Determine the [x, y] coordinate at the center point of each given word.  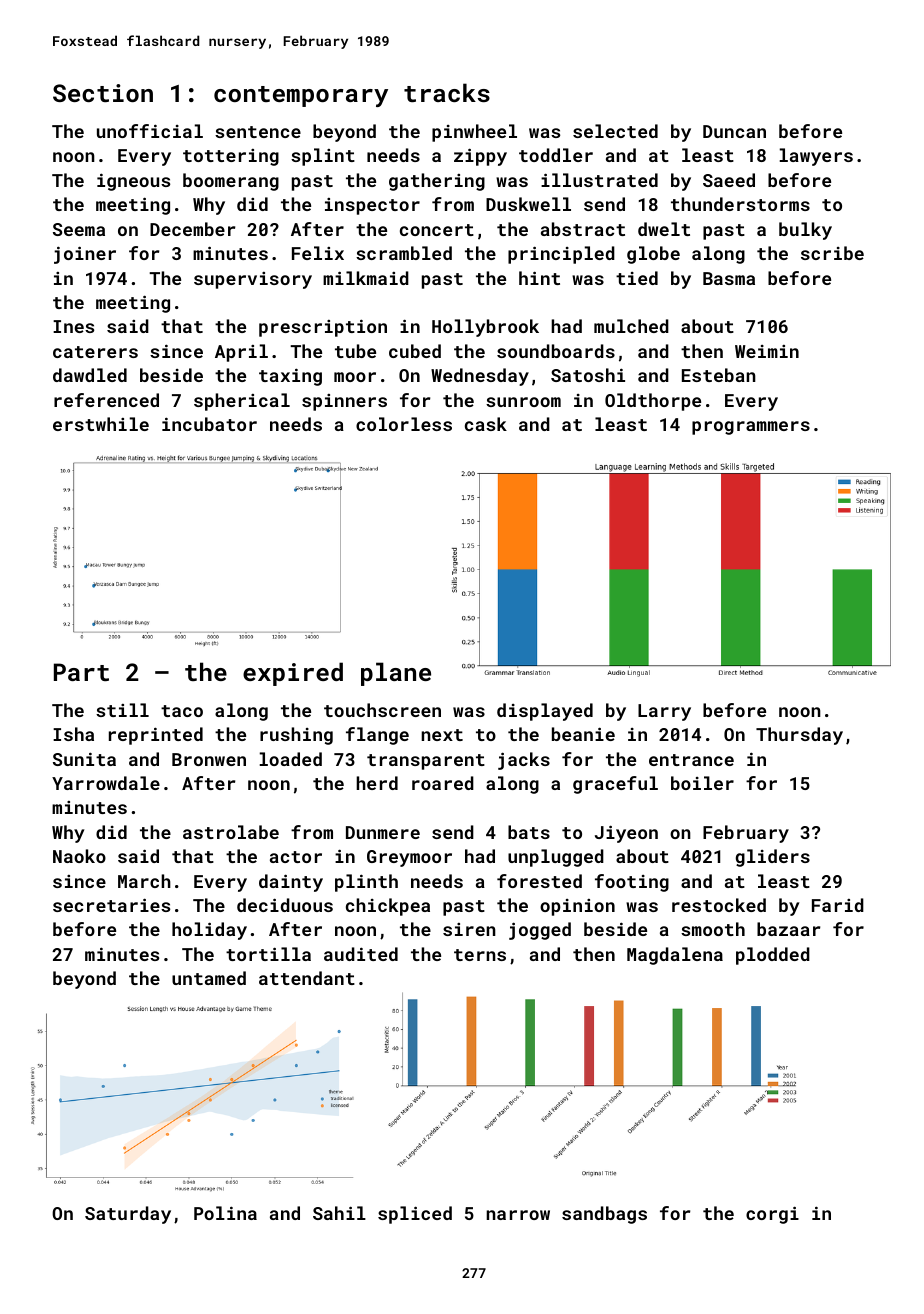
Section [103, 93]
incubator [209, 424]
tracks [447, 92]
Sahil [339, 1213]
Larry [664, 712]
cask [486, 424]
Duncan [734, 131]
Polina [225, 1213]
